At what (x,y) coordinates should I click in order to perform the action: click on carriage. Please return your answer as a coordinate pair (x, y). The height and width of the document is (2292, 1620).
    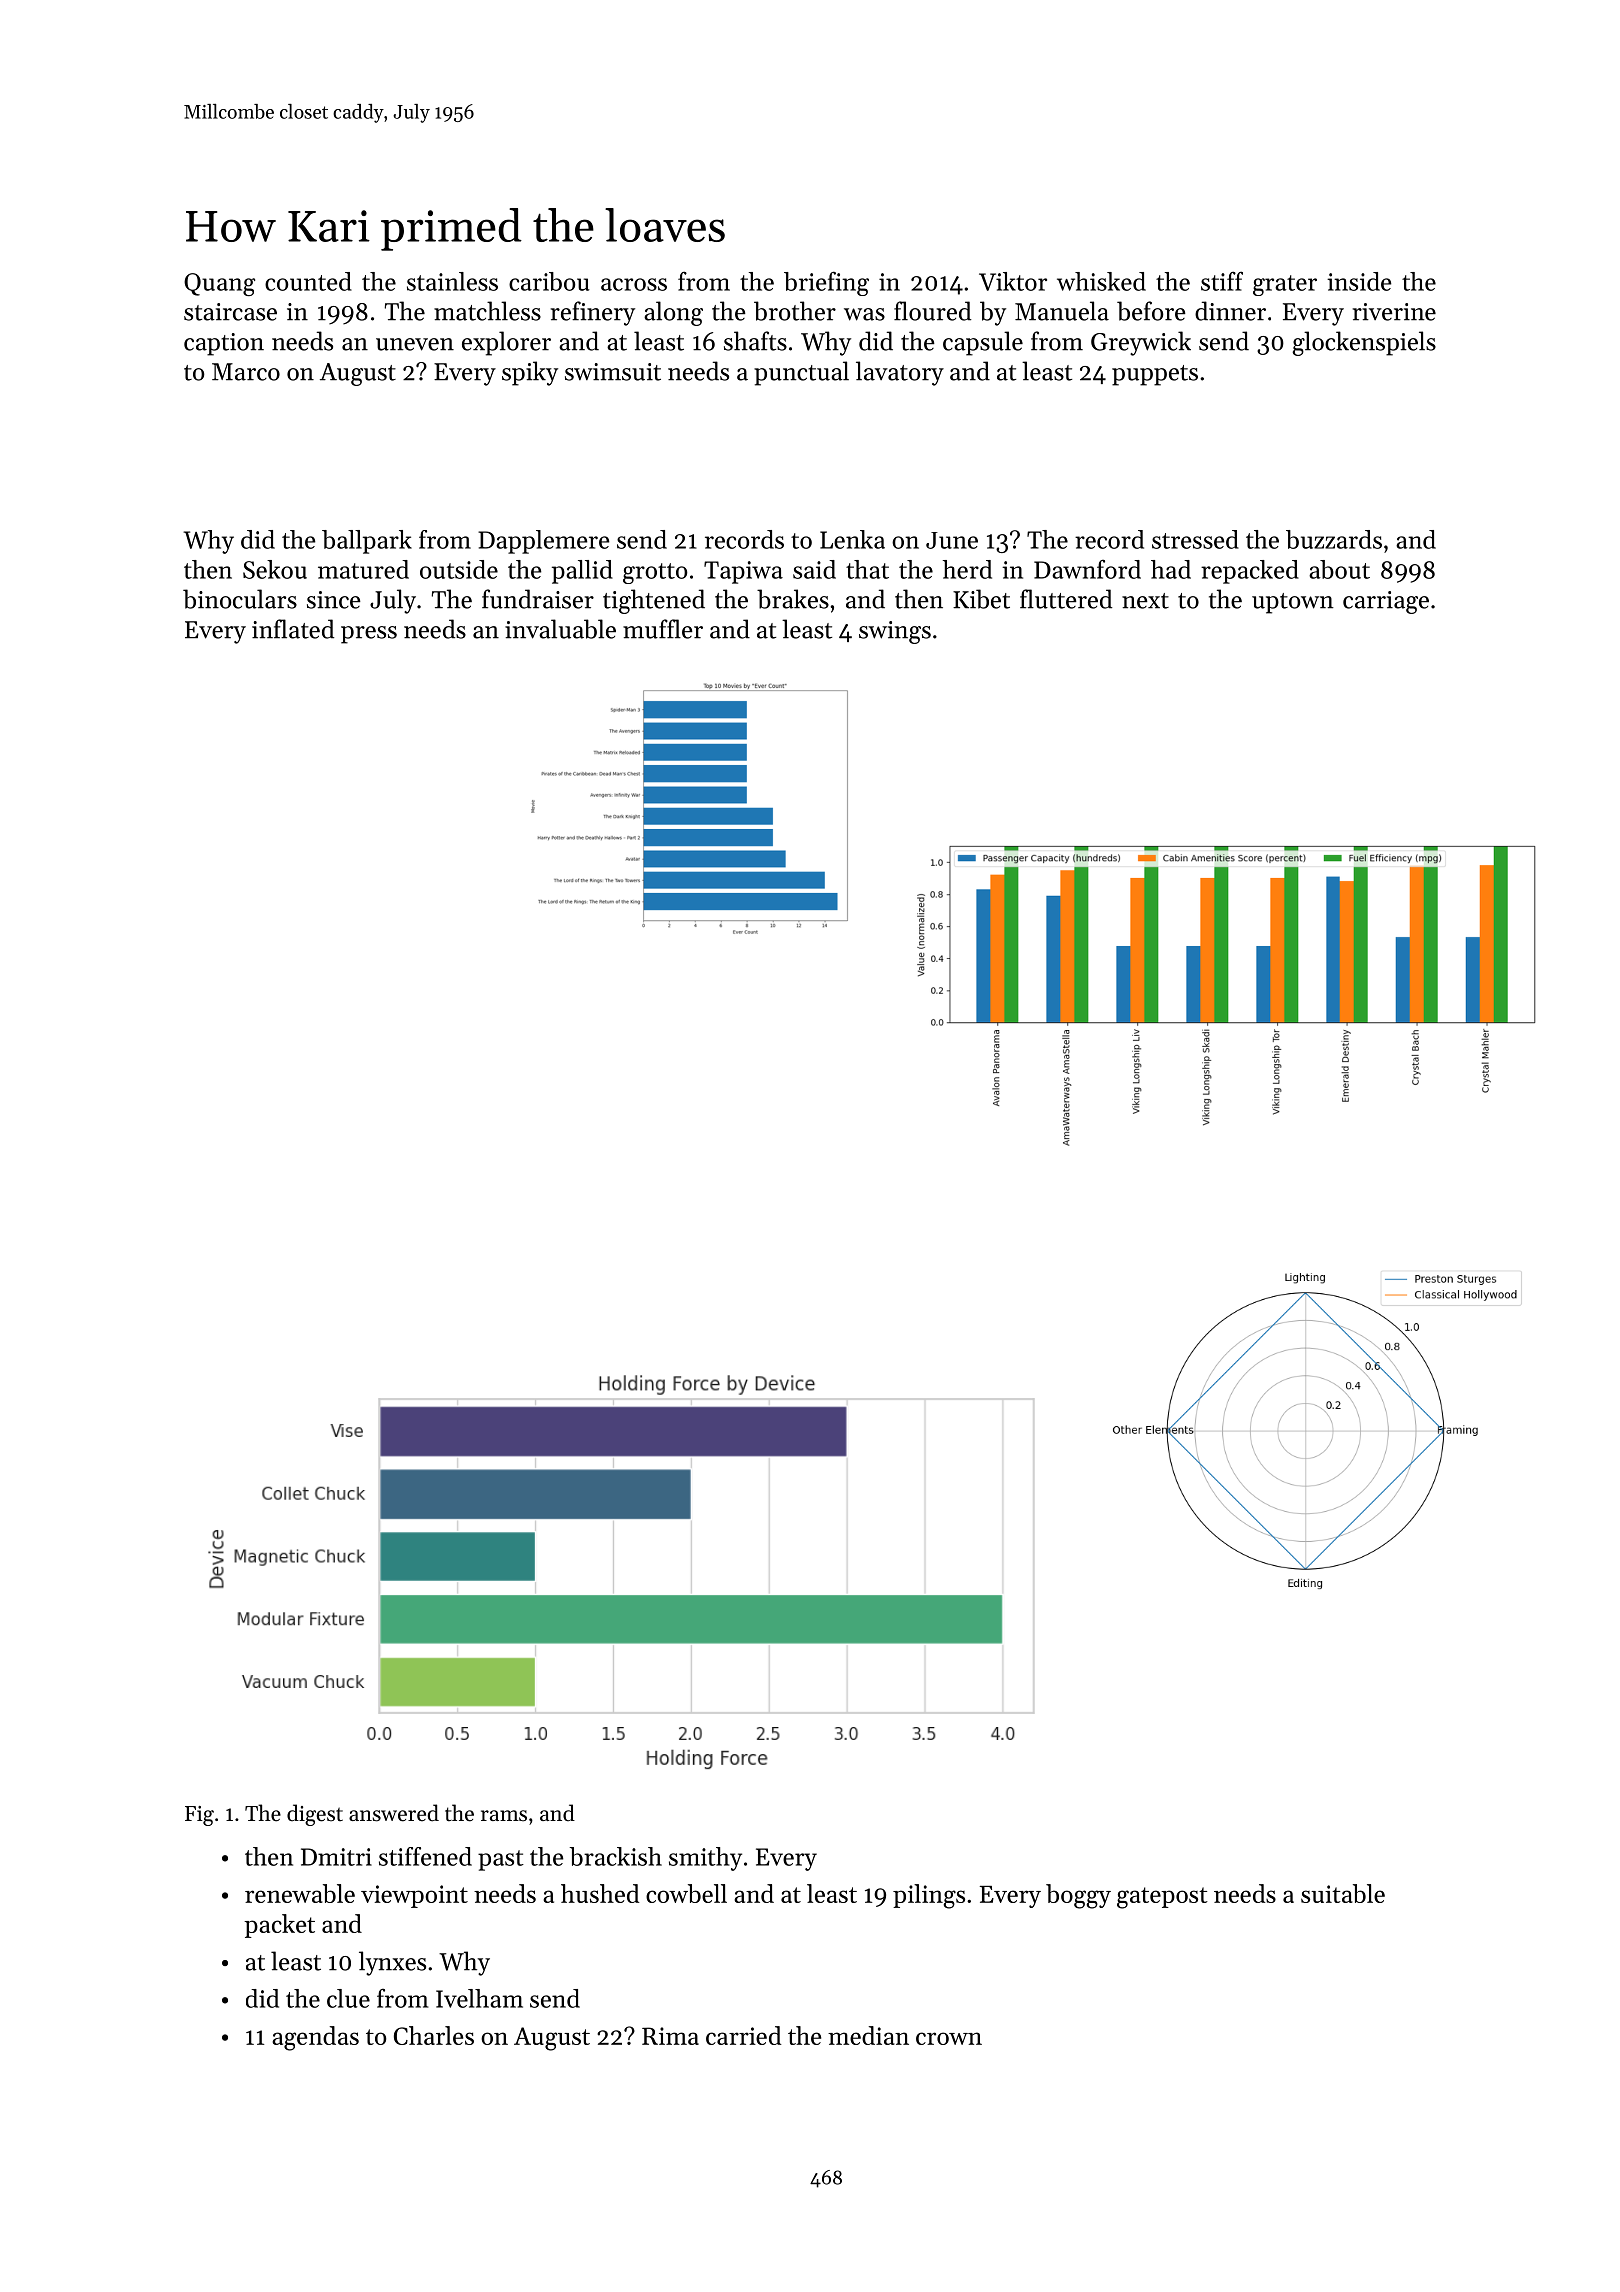
    Looking at the image, I should click on (1386, 602).
